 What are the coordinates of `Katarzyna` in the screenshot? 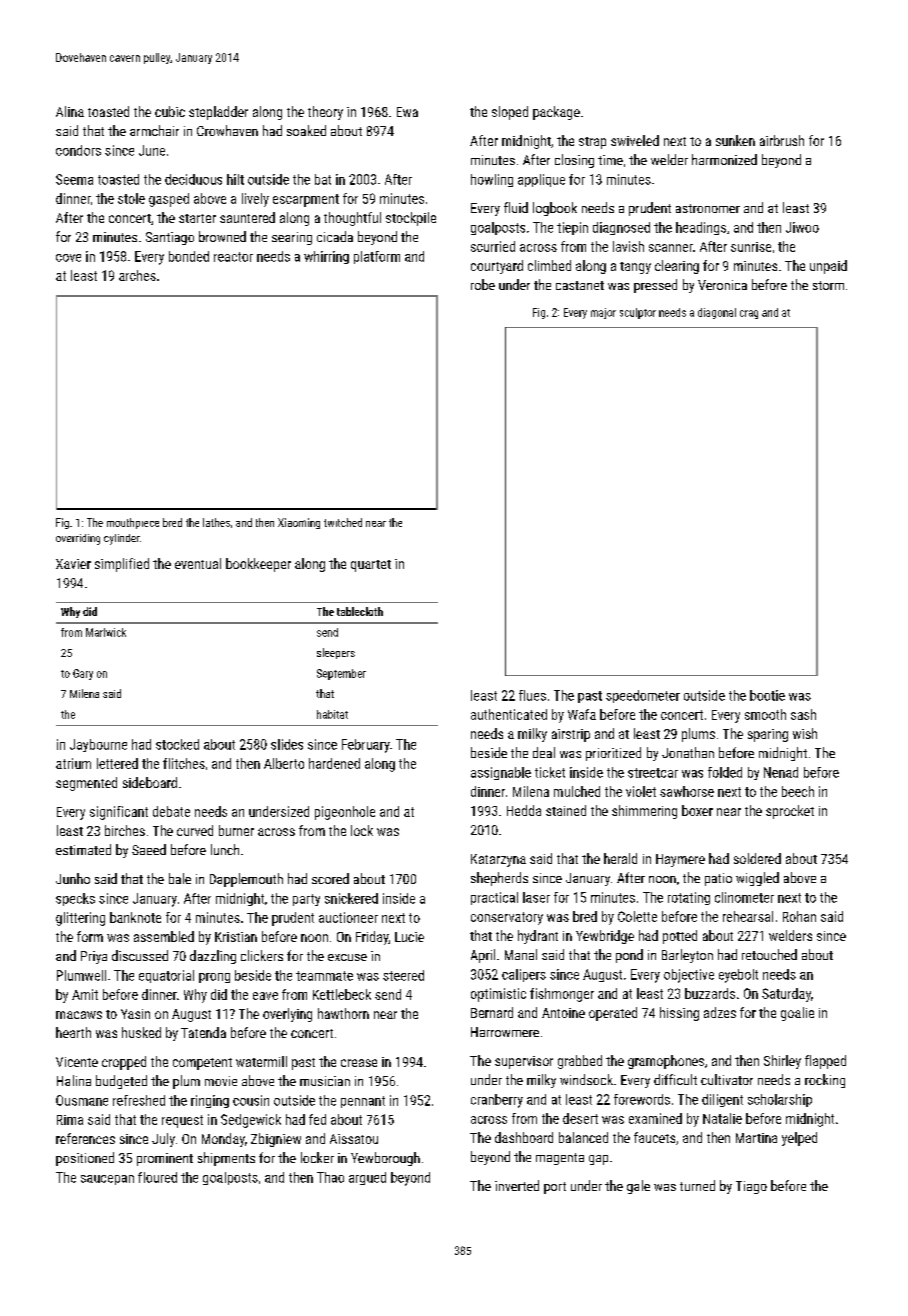 It's located at (498, 860).
